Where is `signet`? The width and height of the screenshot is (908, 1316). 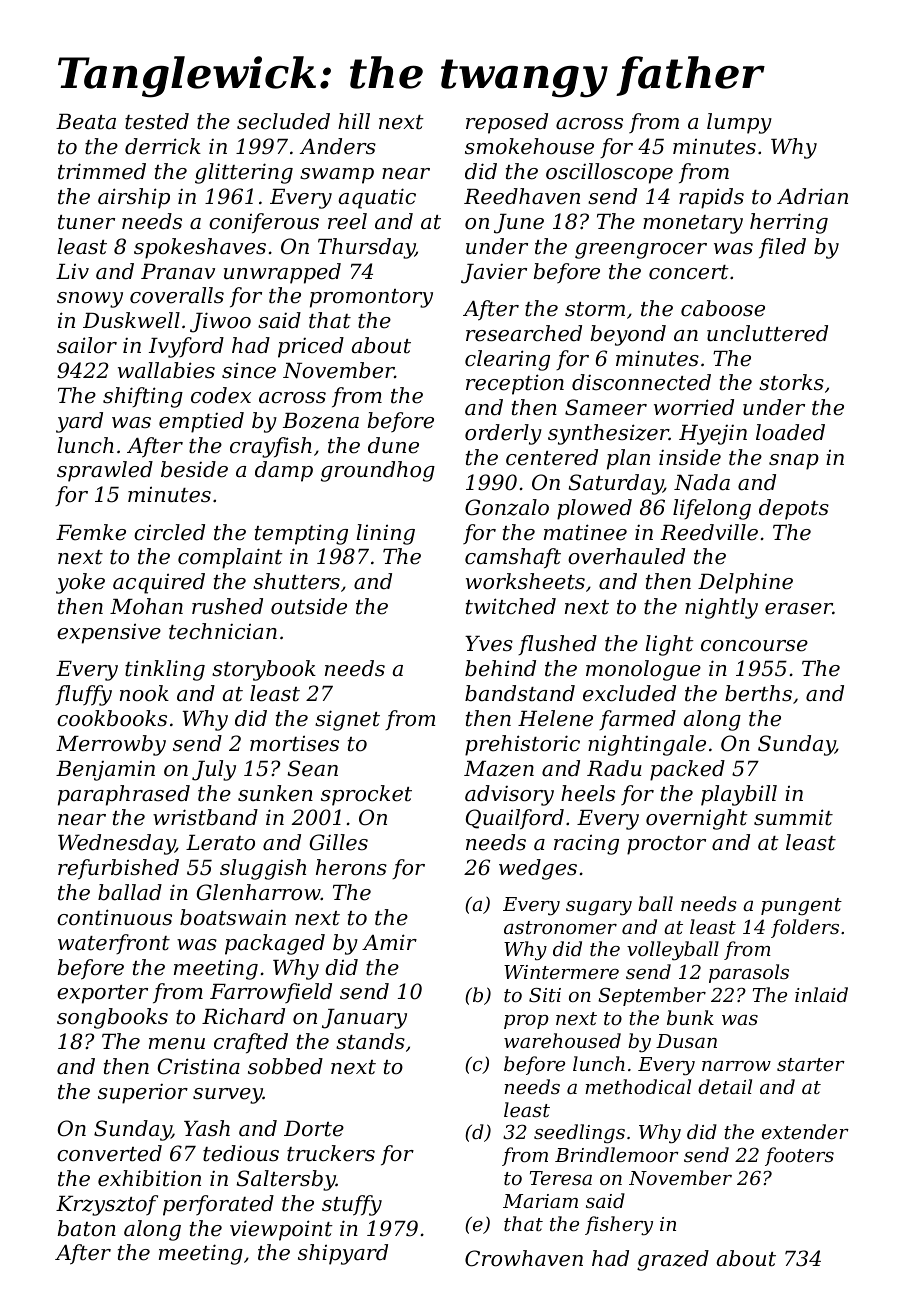
signet is located at coordinates (347, 720).
